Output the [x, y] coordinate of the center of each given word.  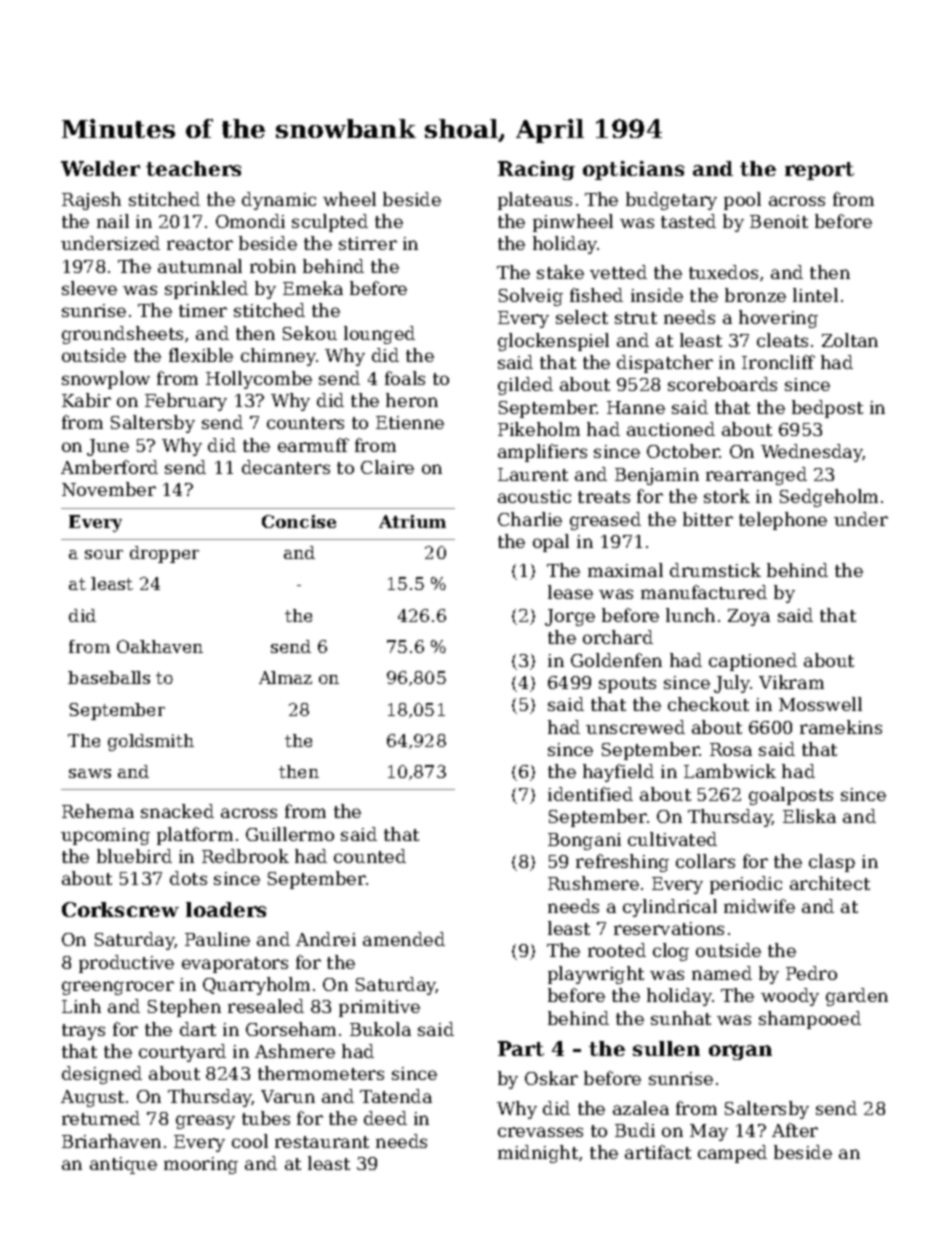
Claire [387, 467]
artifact [658, 1152]
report [819, 171]
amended [404, 939]
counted [370, 856]
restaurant [322, 1142]
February [186, 402]
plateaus [535, 201]
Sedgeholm [829, 498]
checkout [708, 704]
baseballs [109, 677]
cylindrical [670, 908]
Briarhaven [111, 1141]
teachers [193, 168]
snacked [177, 811]
